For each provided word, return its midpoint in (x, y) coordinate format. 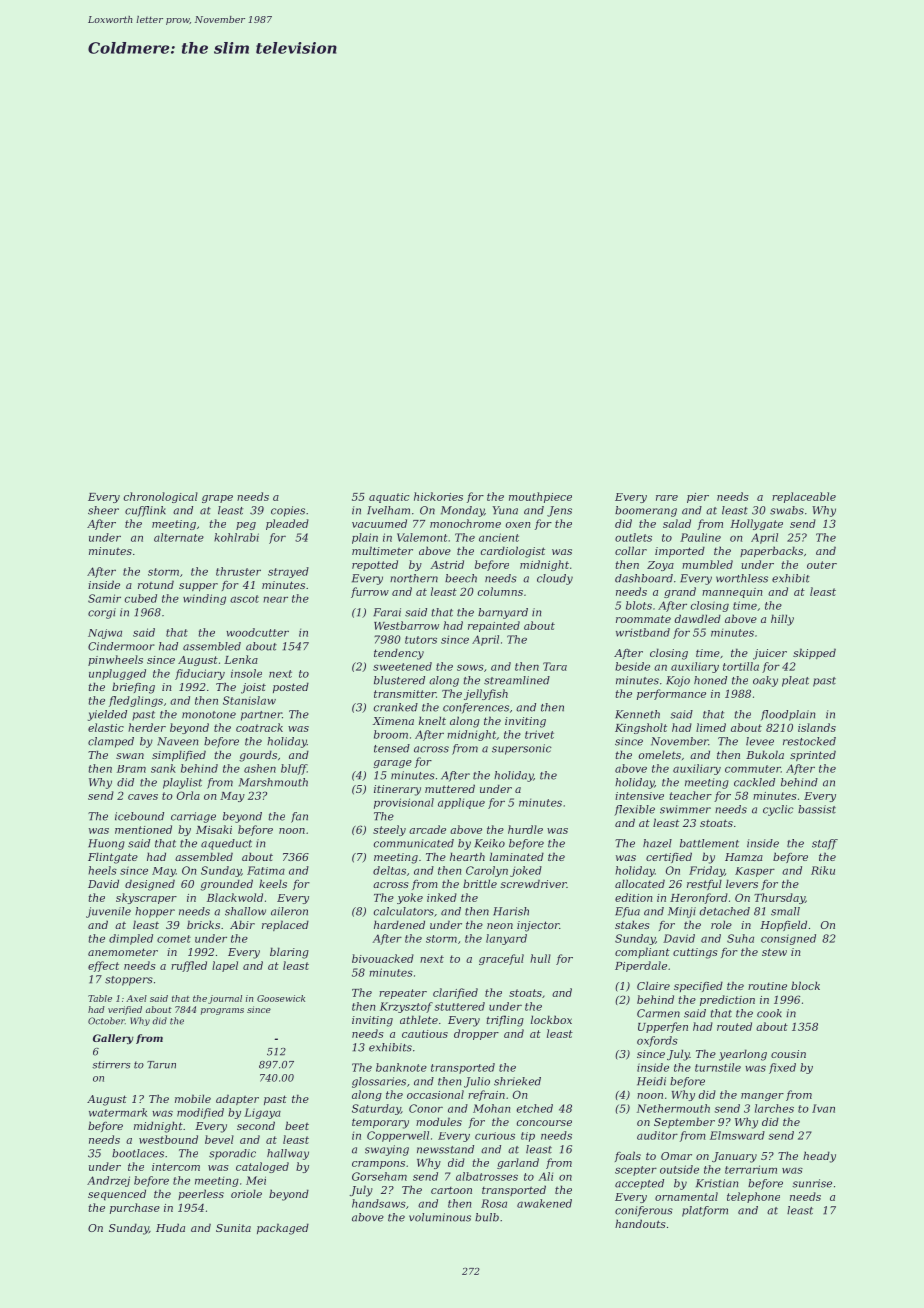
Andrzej (108, 1181)
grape (217, 499)
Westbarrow (406, 625)
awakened (544, 1203)
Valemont (422, 537)
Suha (740, 938)
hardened (399, 924)
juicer (770, 654)
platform (705, 1211)
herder (147, 727)
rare (667, 498)
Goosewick (281, 998)
